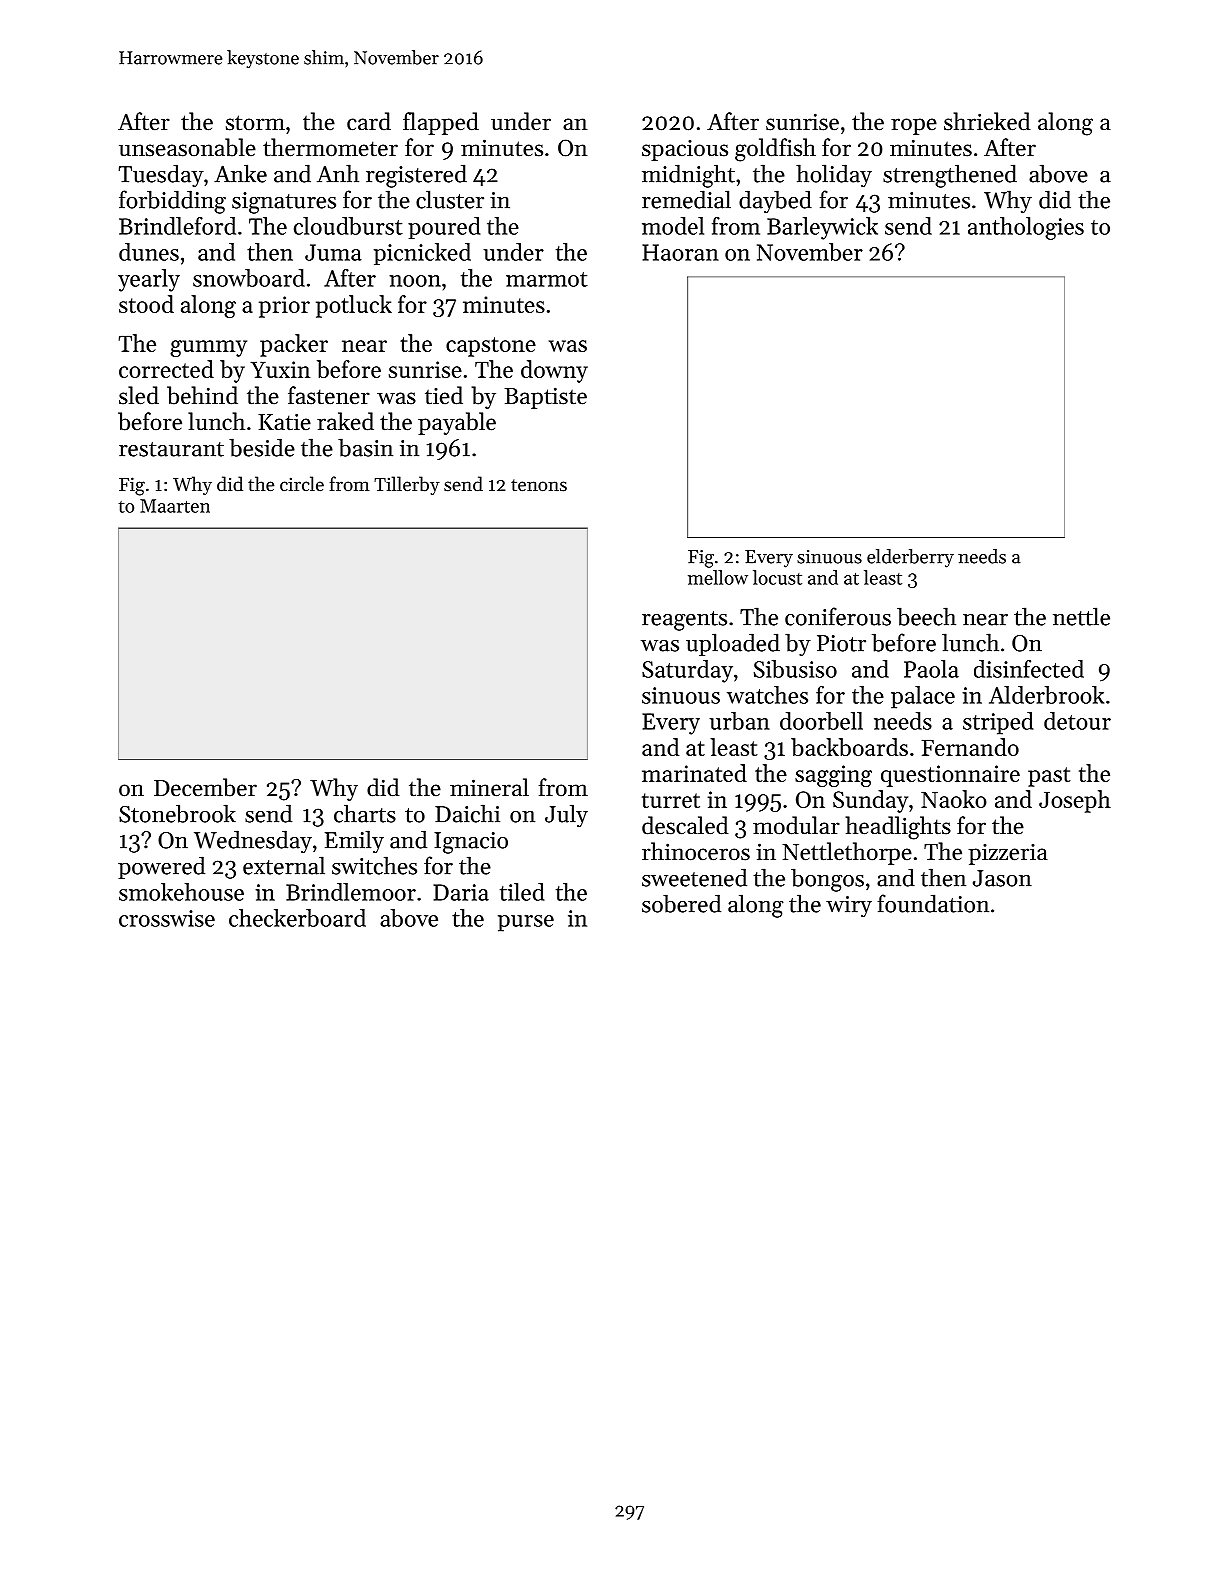 The image size is (1229, 1590). I want to click on mineral, so click(489, 787).
